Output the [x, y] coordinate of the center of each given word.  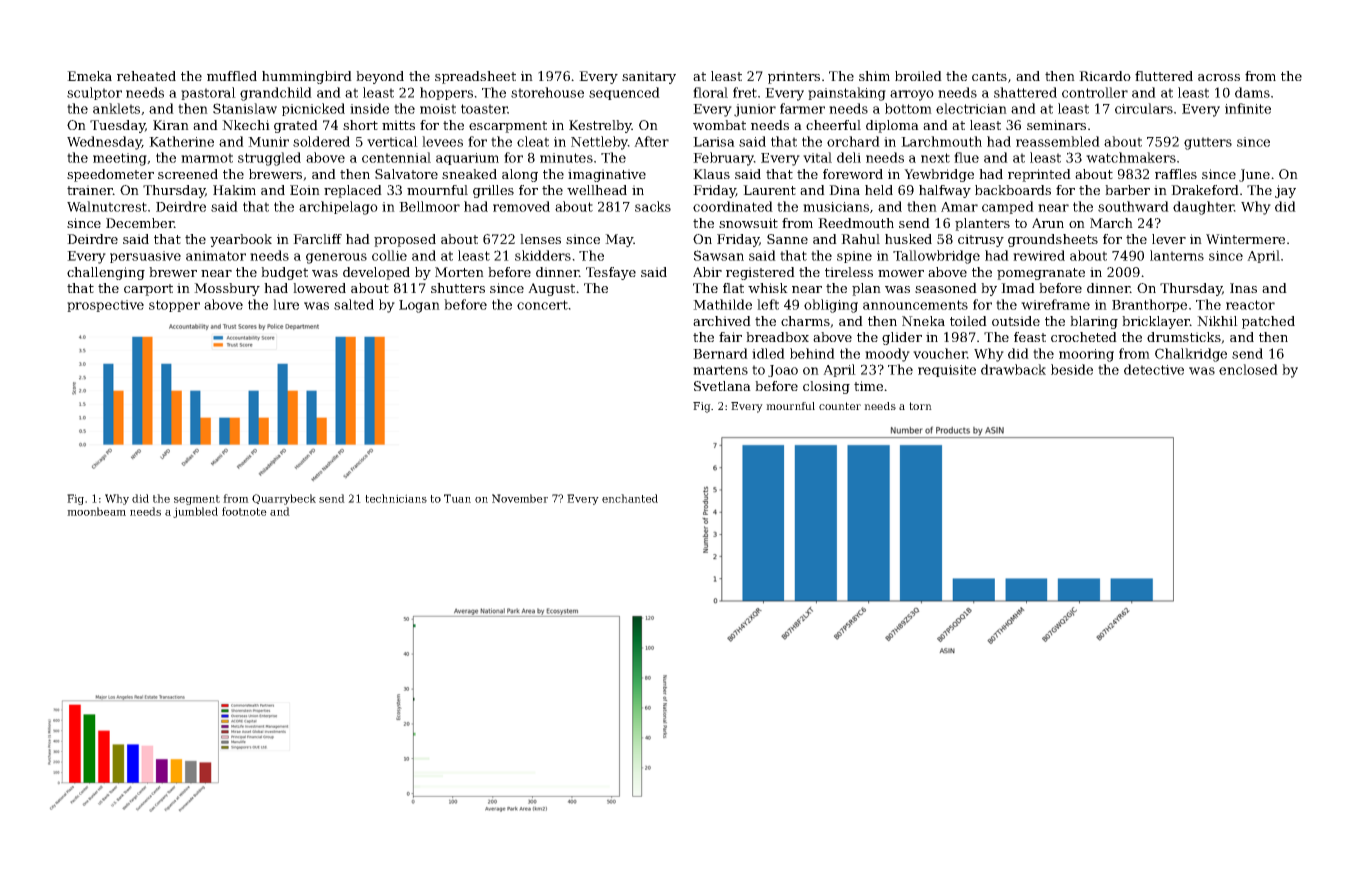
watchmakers [1131, 157]
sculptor [94, 93]
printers [794, 77]
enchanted [630, 498]
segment [197, 500]
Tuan [457, 498]
